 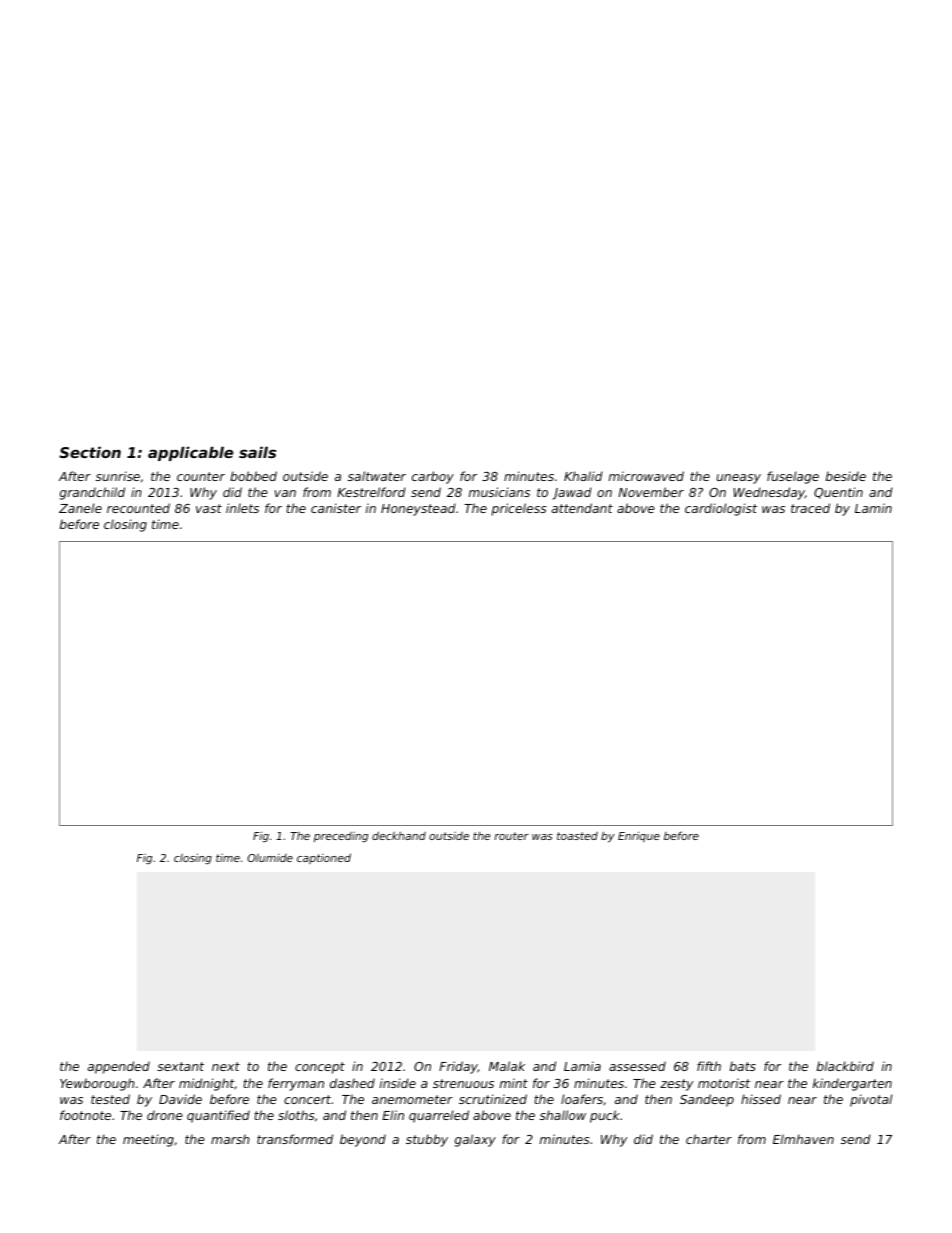 I want to click on Lamia, so click(x=582, y=1066).
